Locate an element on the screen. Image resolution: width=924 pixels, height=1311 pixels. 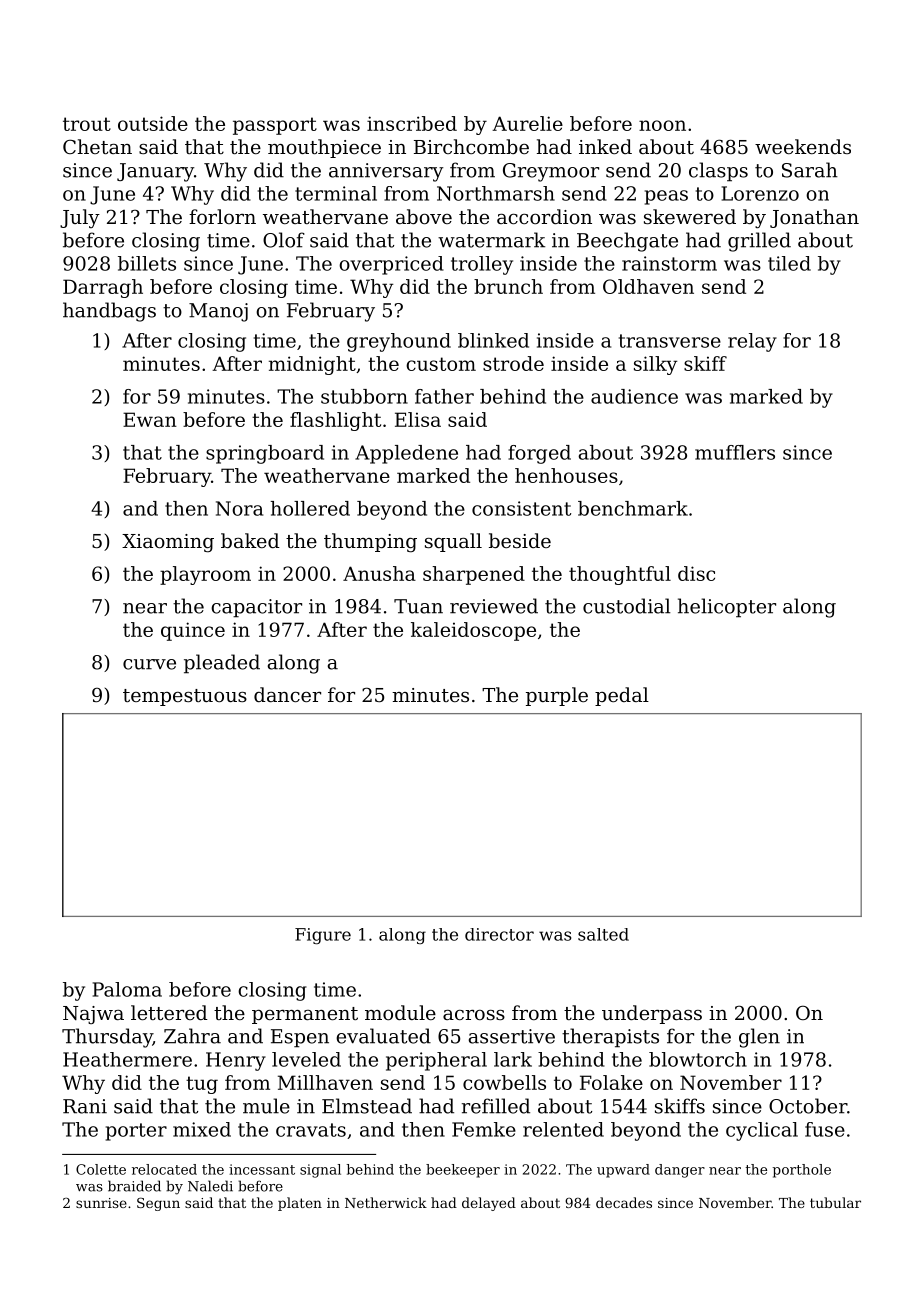
capacitor is located at coordinates (256, 608).
